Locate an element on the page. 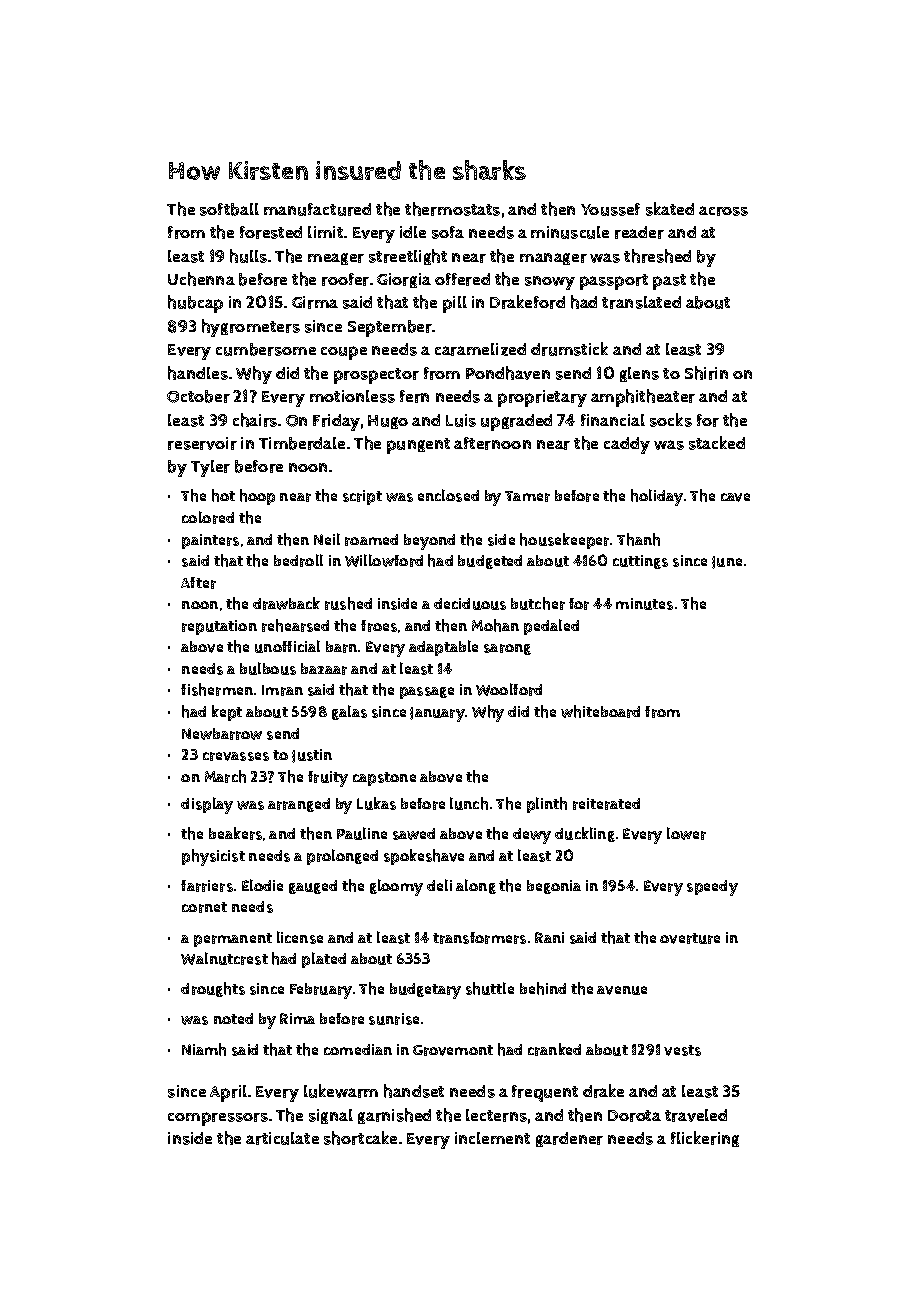 The height and width of the document is (1311, 924). Newbarrow is located at coordinates (222, 734).
